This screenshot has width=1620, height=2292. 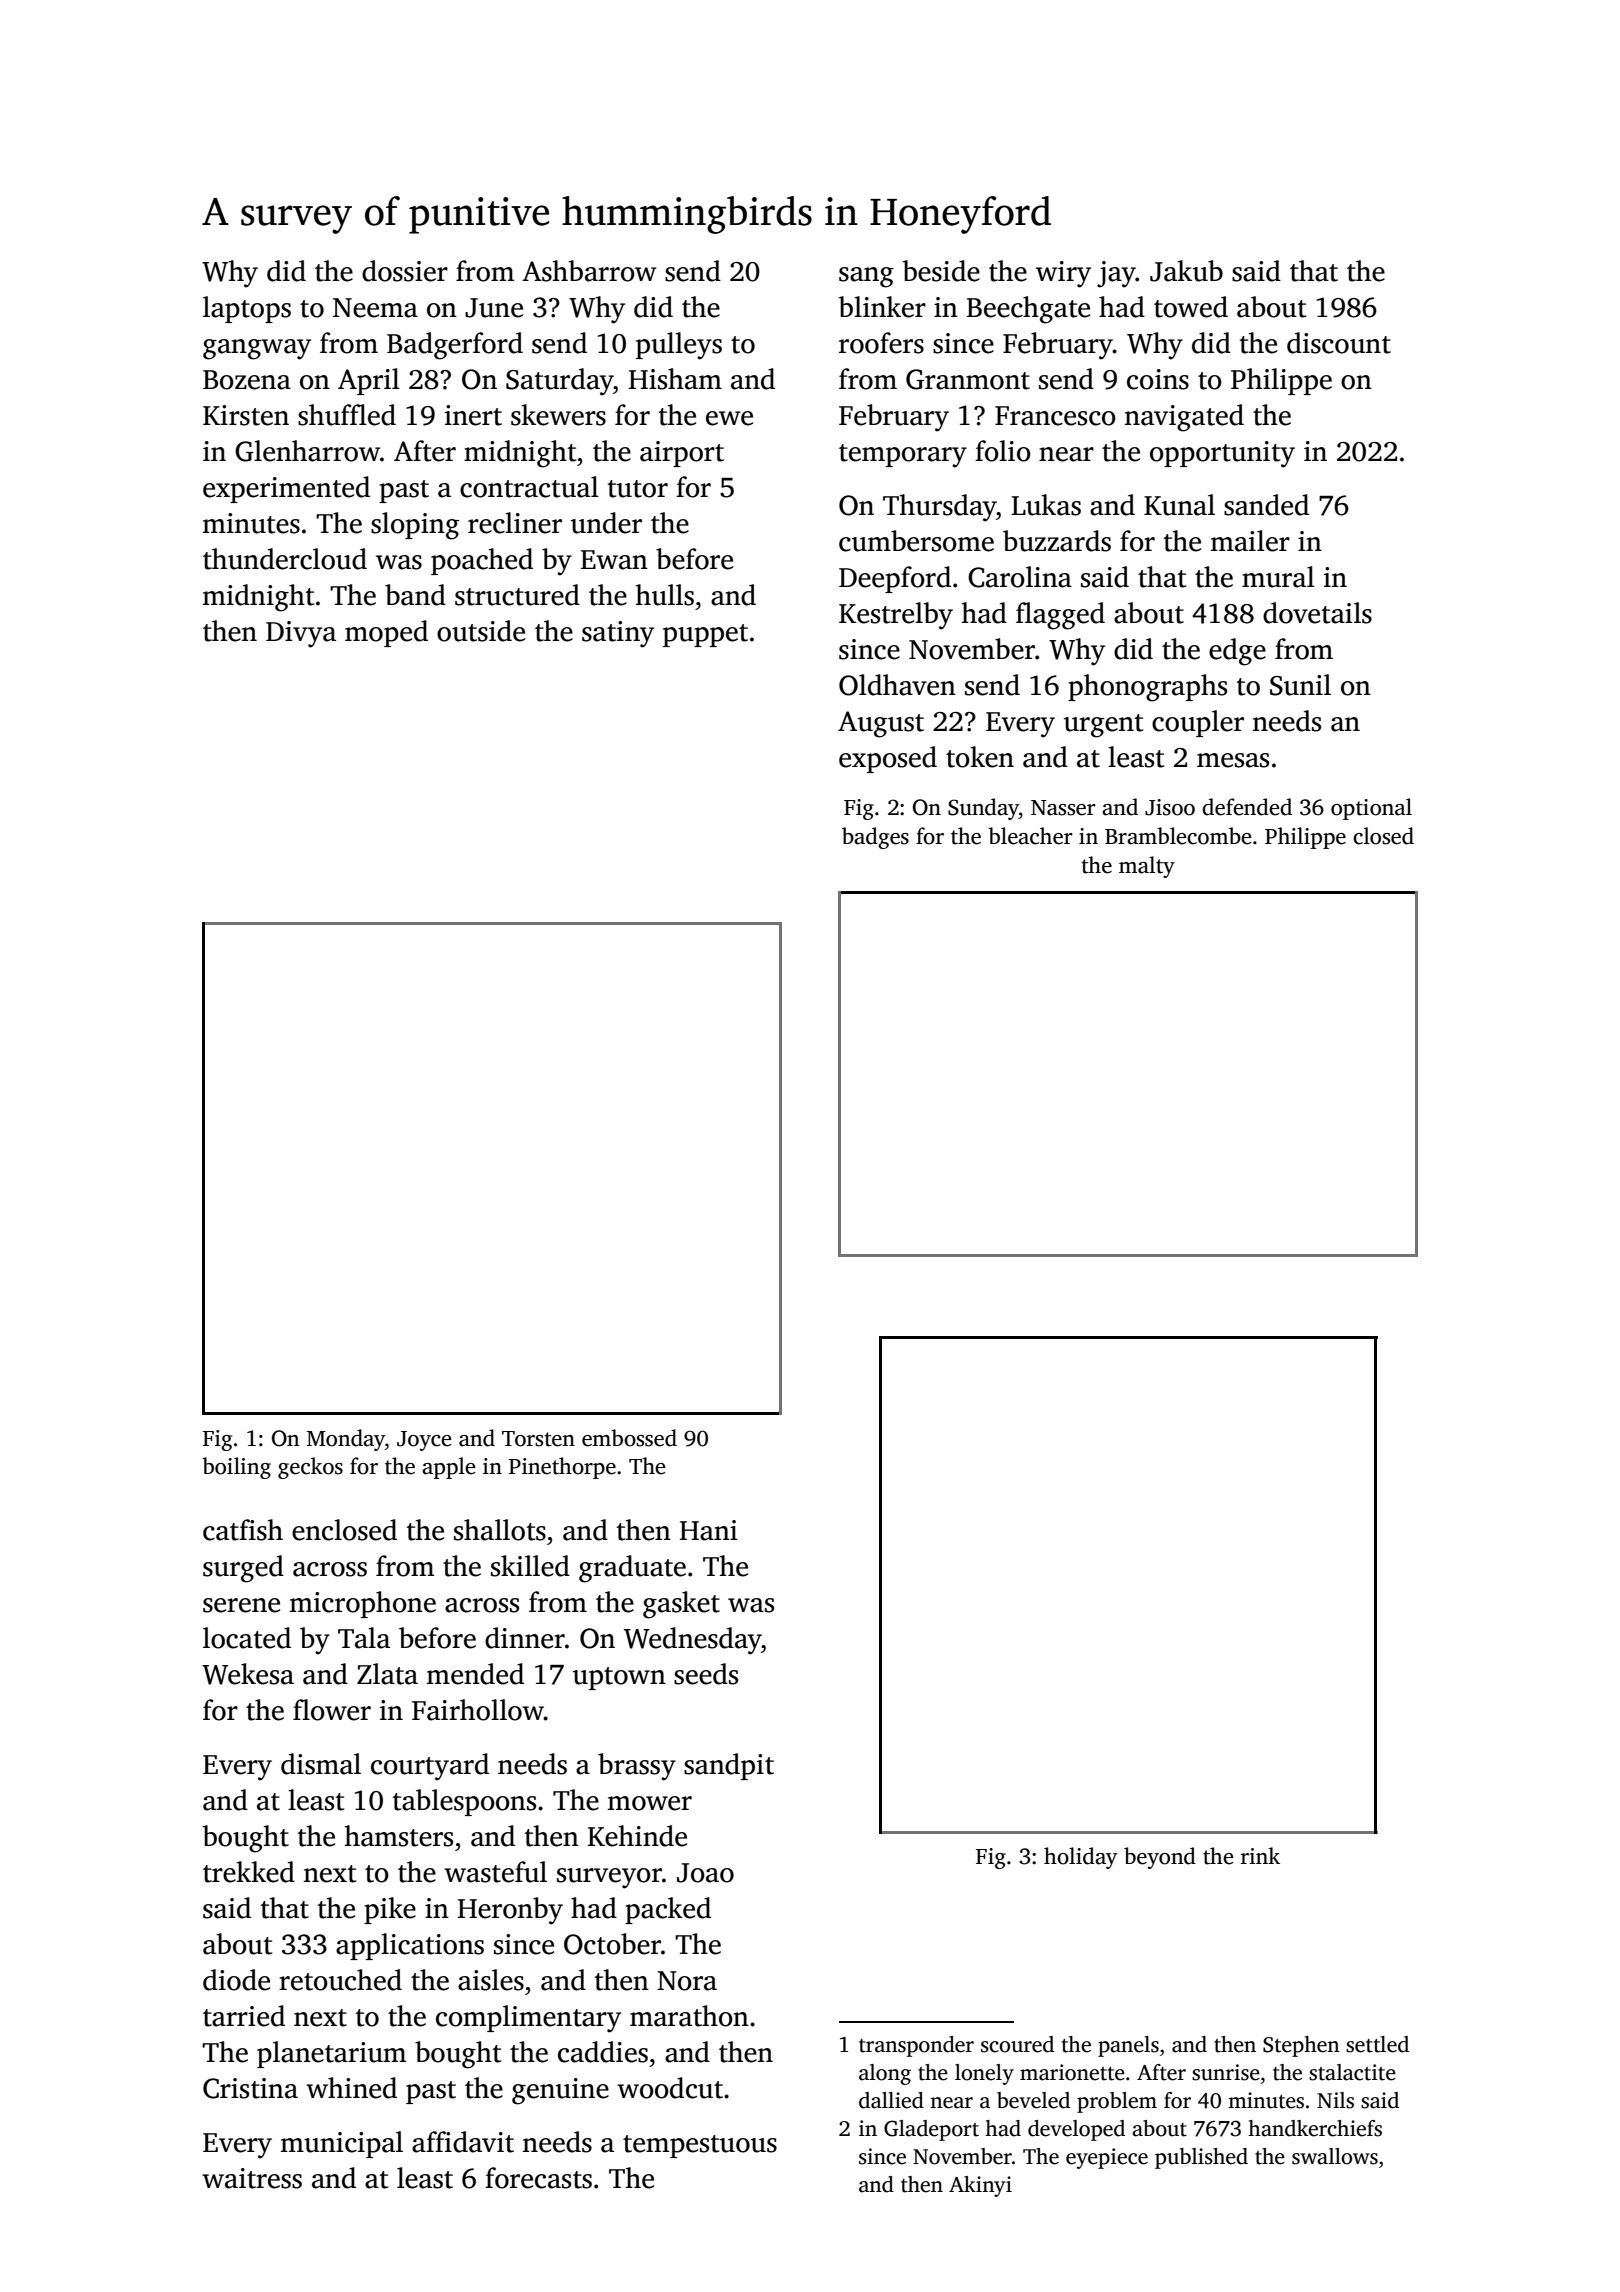 What do you see at coordinates (1147, 867) in the screenshot?
I see `malty` at bounding box center [1147, 867].
